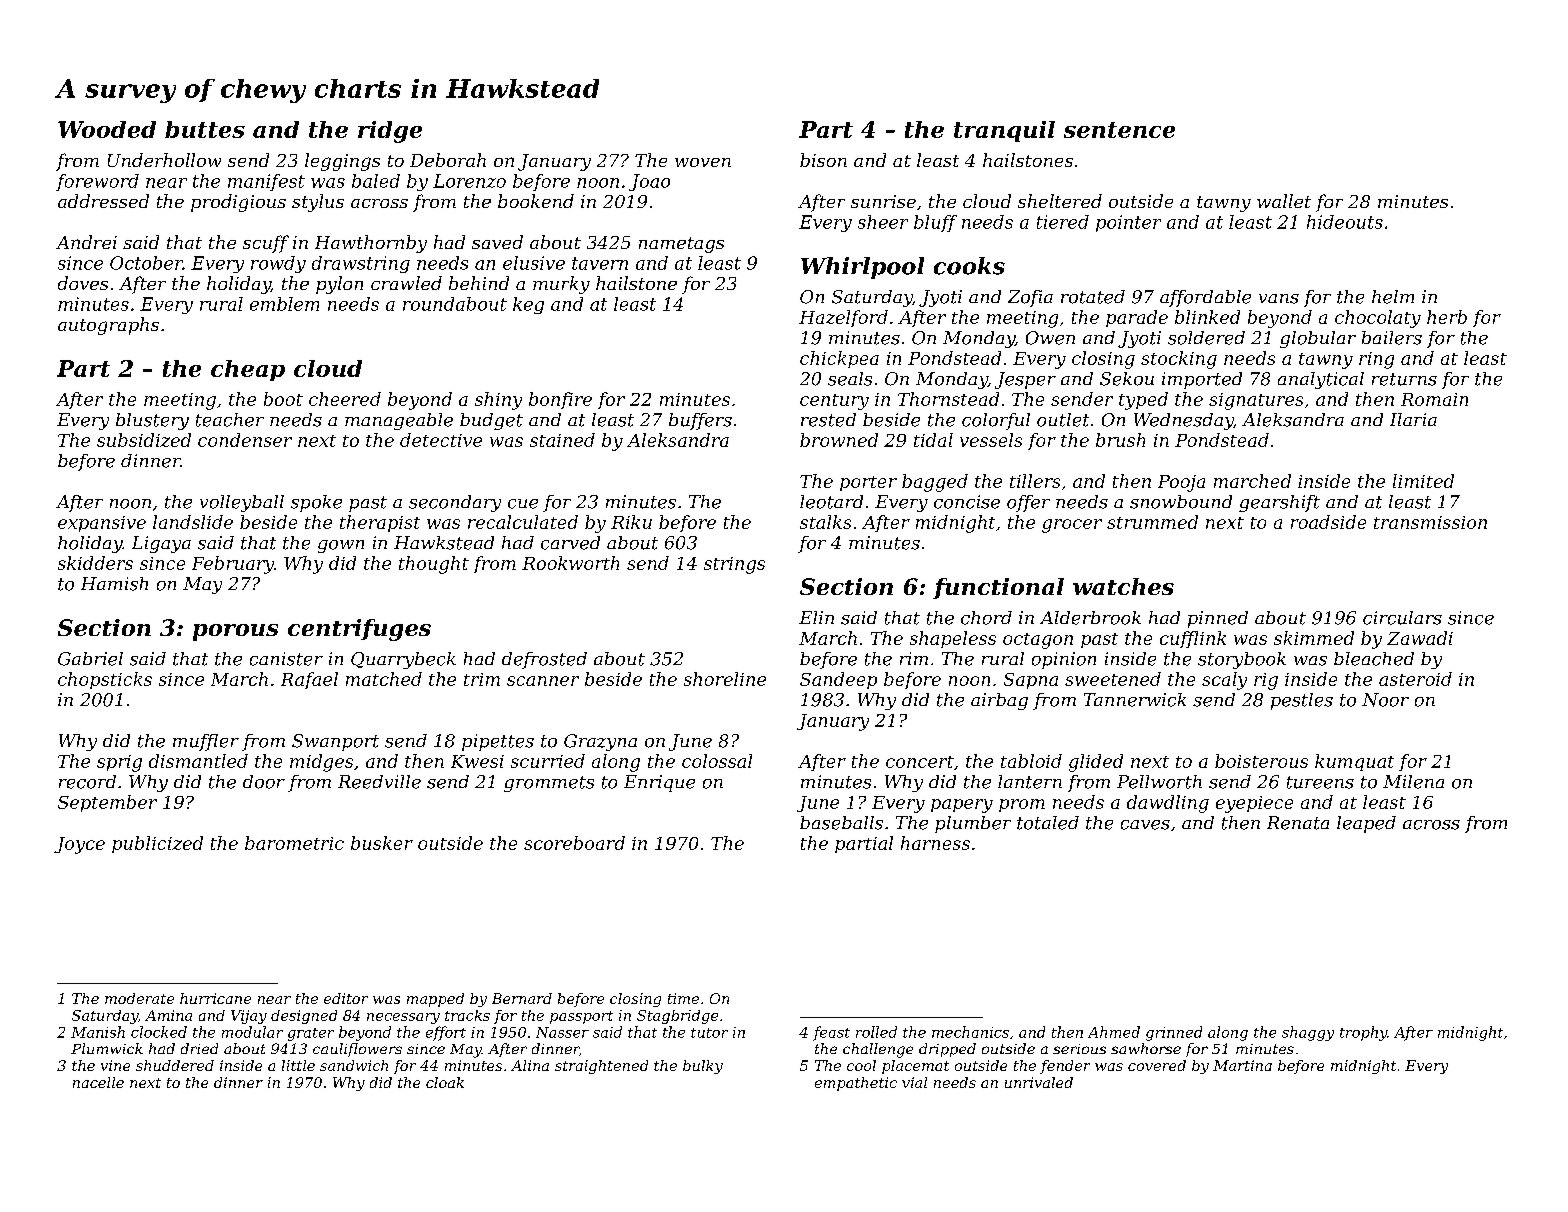 Image resolution: width=1568 pixels, height=1212 pixels. Describe the element at coordinates (700, 421) in the screenshot. I see `buffers` at that location.
